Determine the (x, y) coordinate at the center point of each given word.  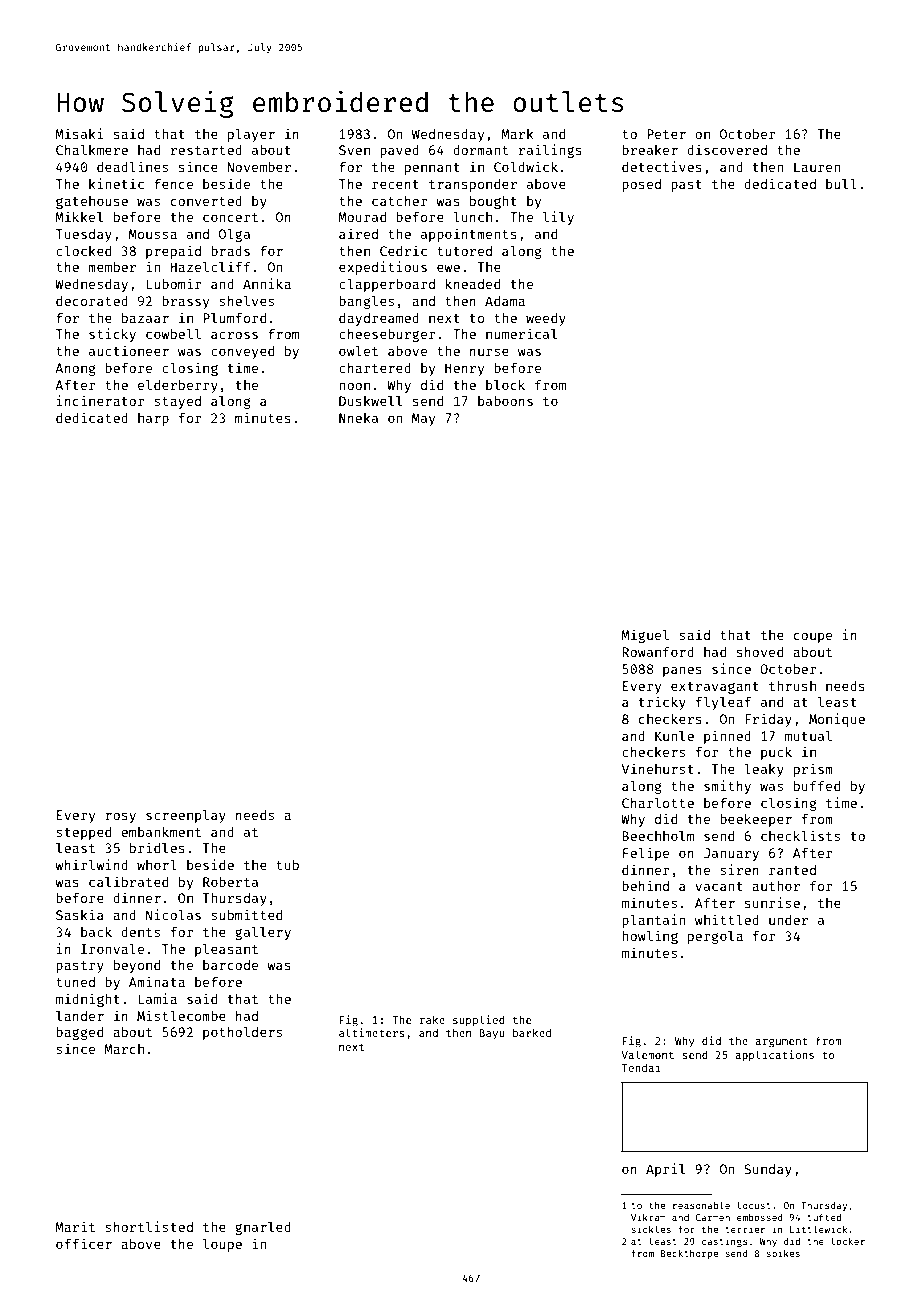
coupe (813, 637)
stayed (177, 402)
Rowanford (658, 651)
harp (153, 419)
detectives (662, 166)
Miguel (645, 636)
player (251, 135)
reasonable (701, 1205)
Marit (75, 1226)
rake (432, 1019)
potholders (242, 1033)
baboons (505, 401)
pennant (432, 169)
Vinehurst (658, 768)
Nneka (358, 418)
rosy (120, 817)
